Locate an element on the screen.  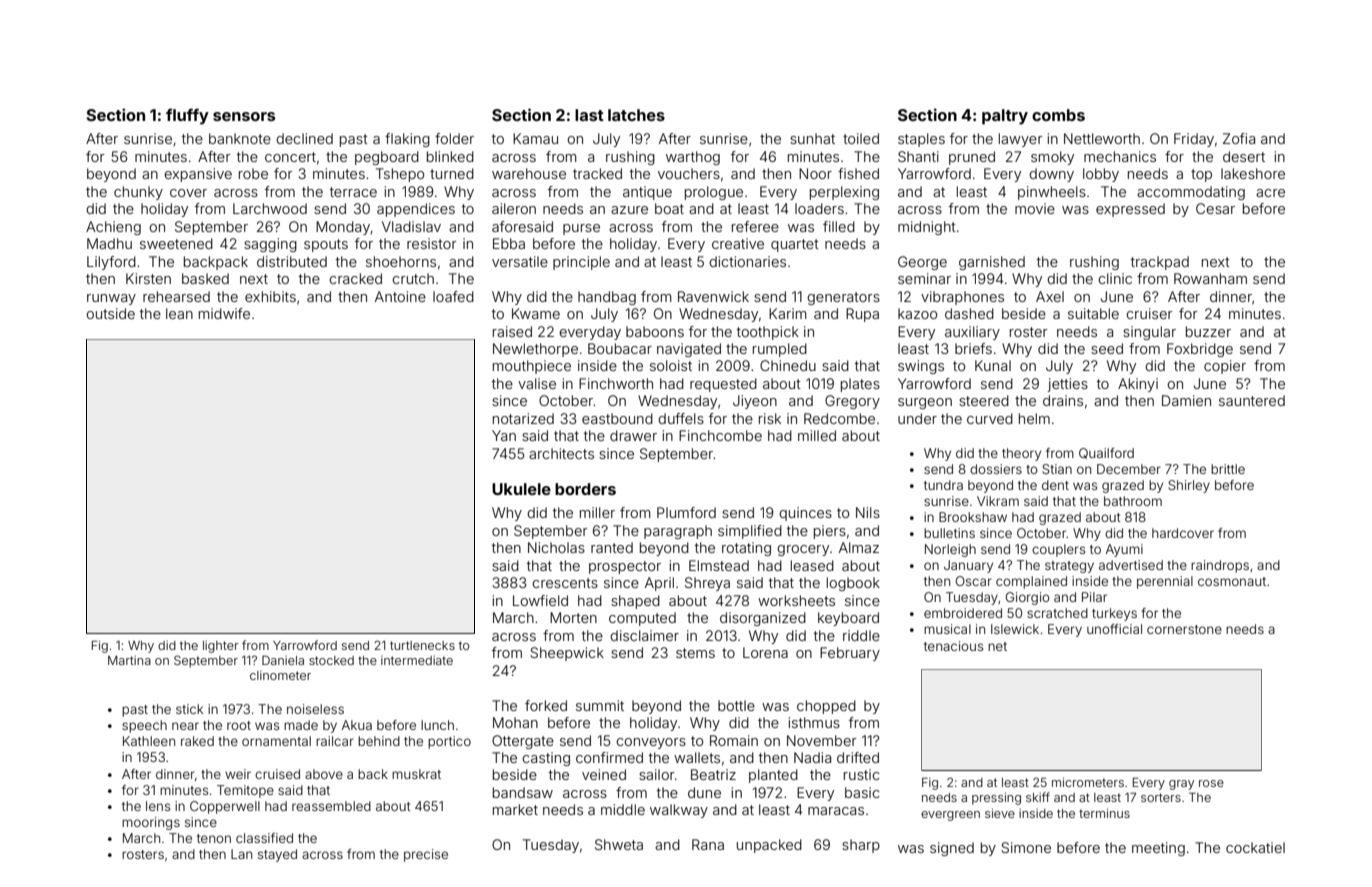
combs is located at coordinates (1058, 115).
